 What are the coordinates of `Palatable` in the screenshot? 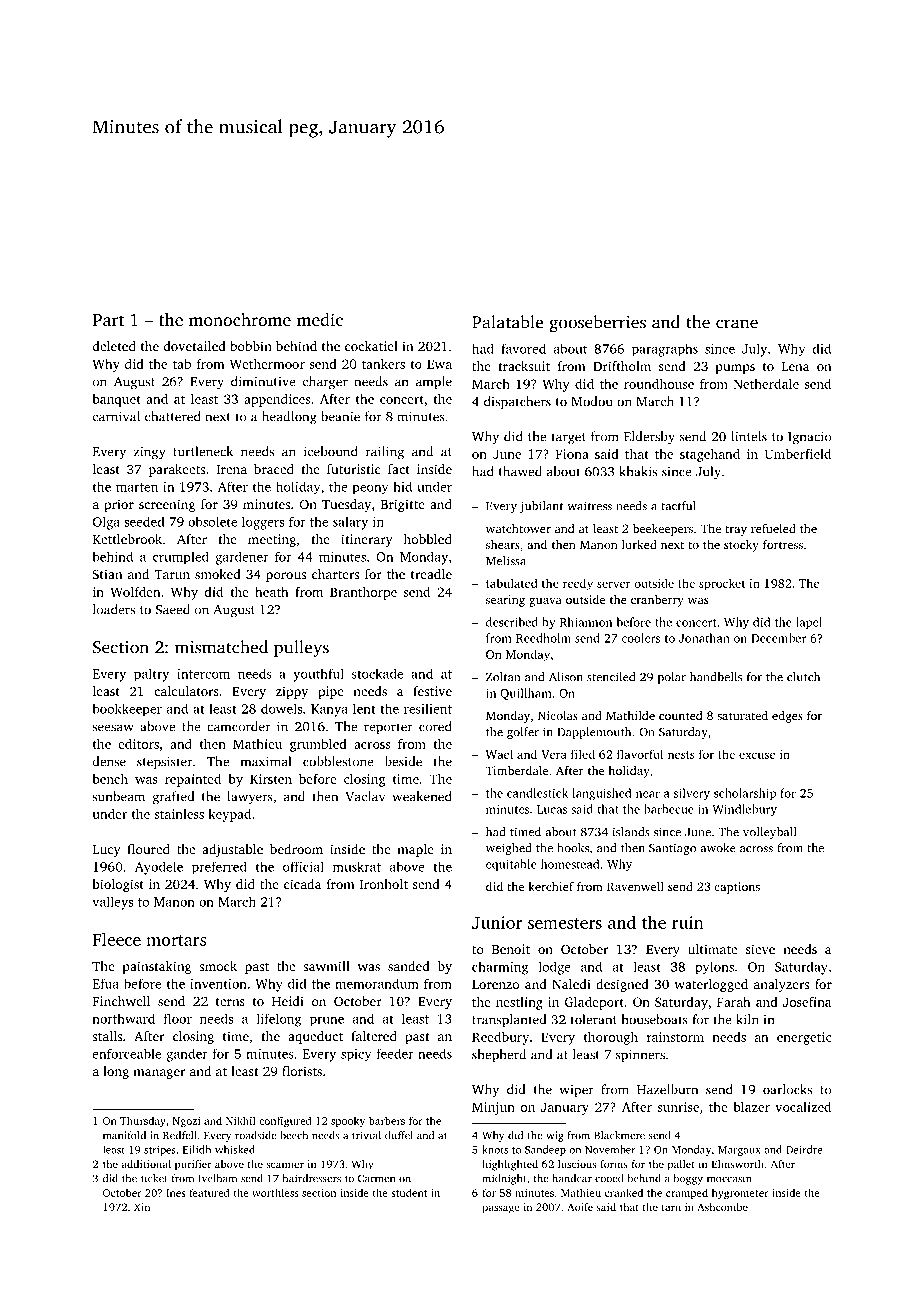 It's located at (507, 322).
